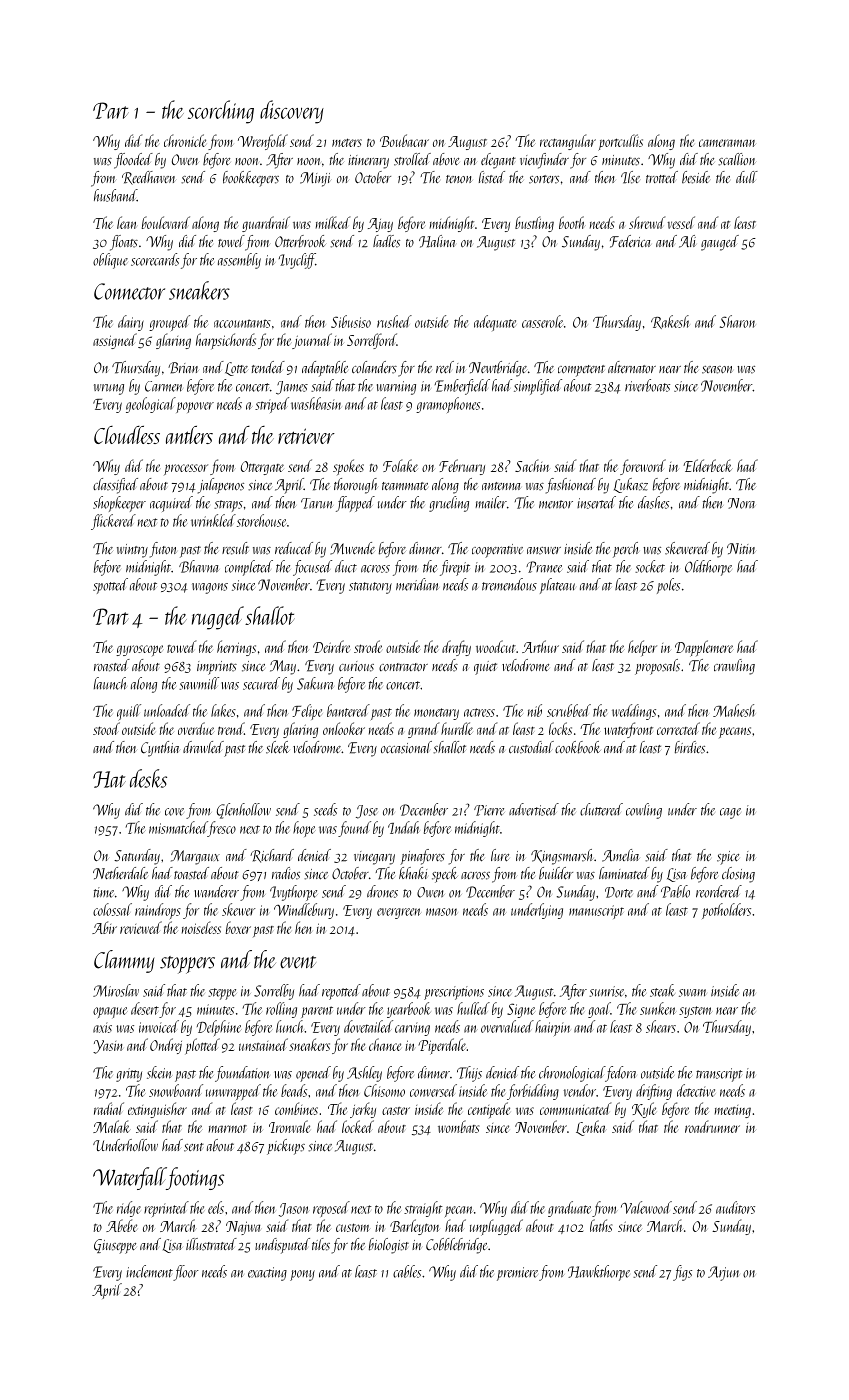 This document has width=849, height=1400. Describe the element at coordinates (110, 261) in the document. I see `oblique` at that location.
